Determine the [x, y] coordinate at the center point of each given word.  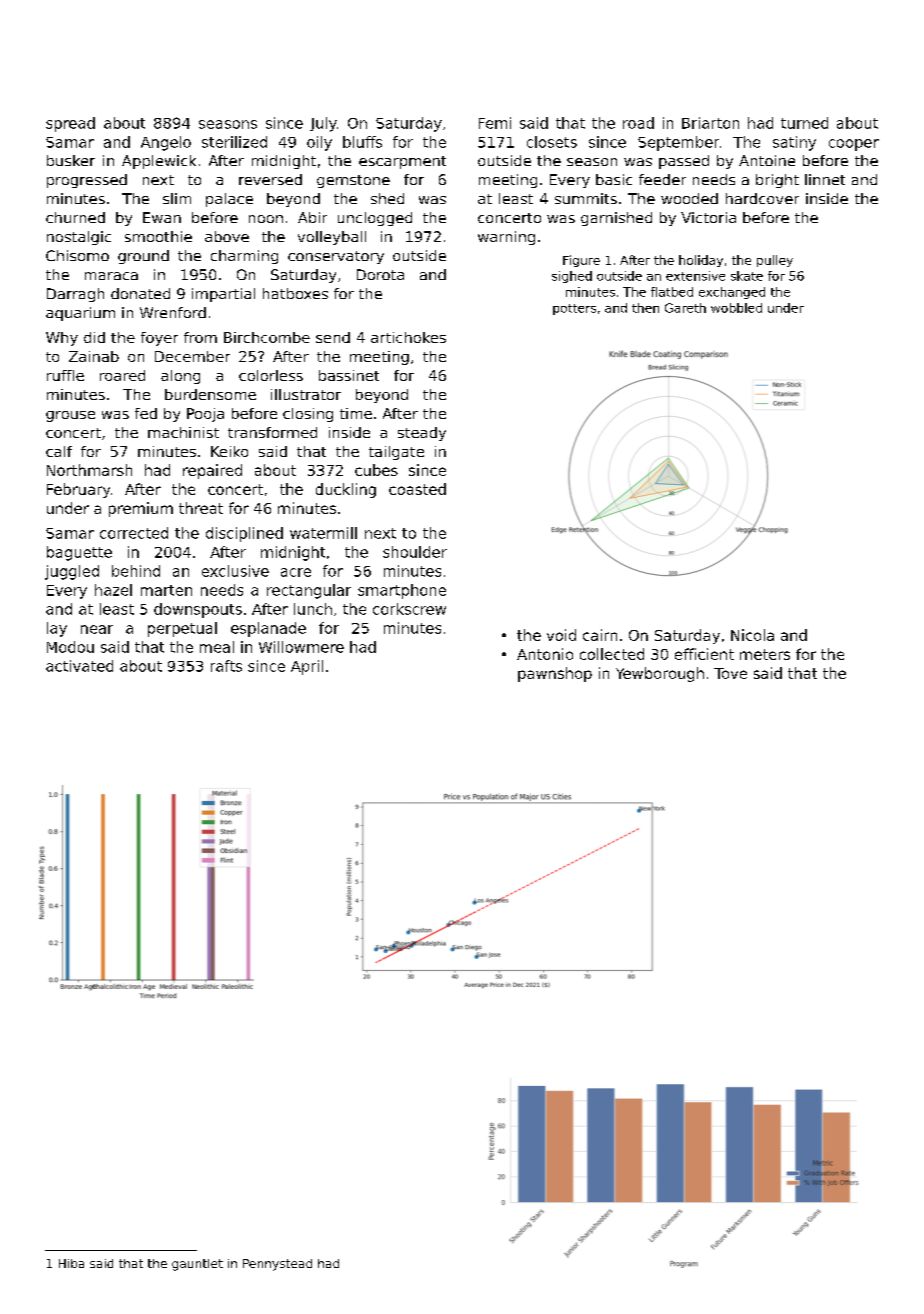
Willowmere [301, 647]
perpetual [182, 629]
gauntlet [197, 1265]
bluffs [362, 142]
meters [765, 654]
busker [71, 160]
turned [804, 123]
